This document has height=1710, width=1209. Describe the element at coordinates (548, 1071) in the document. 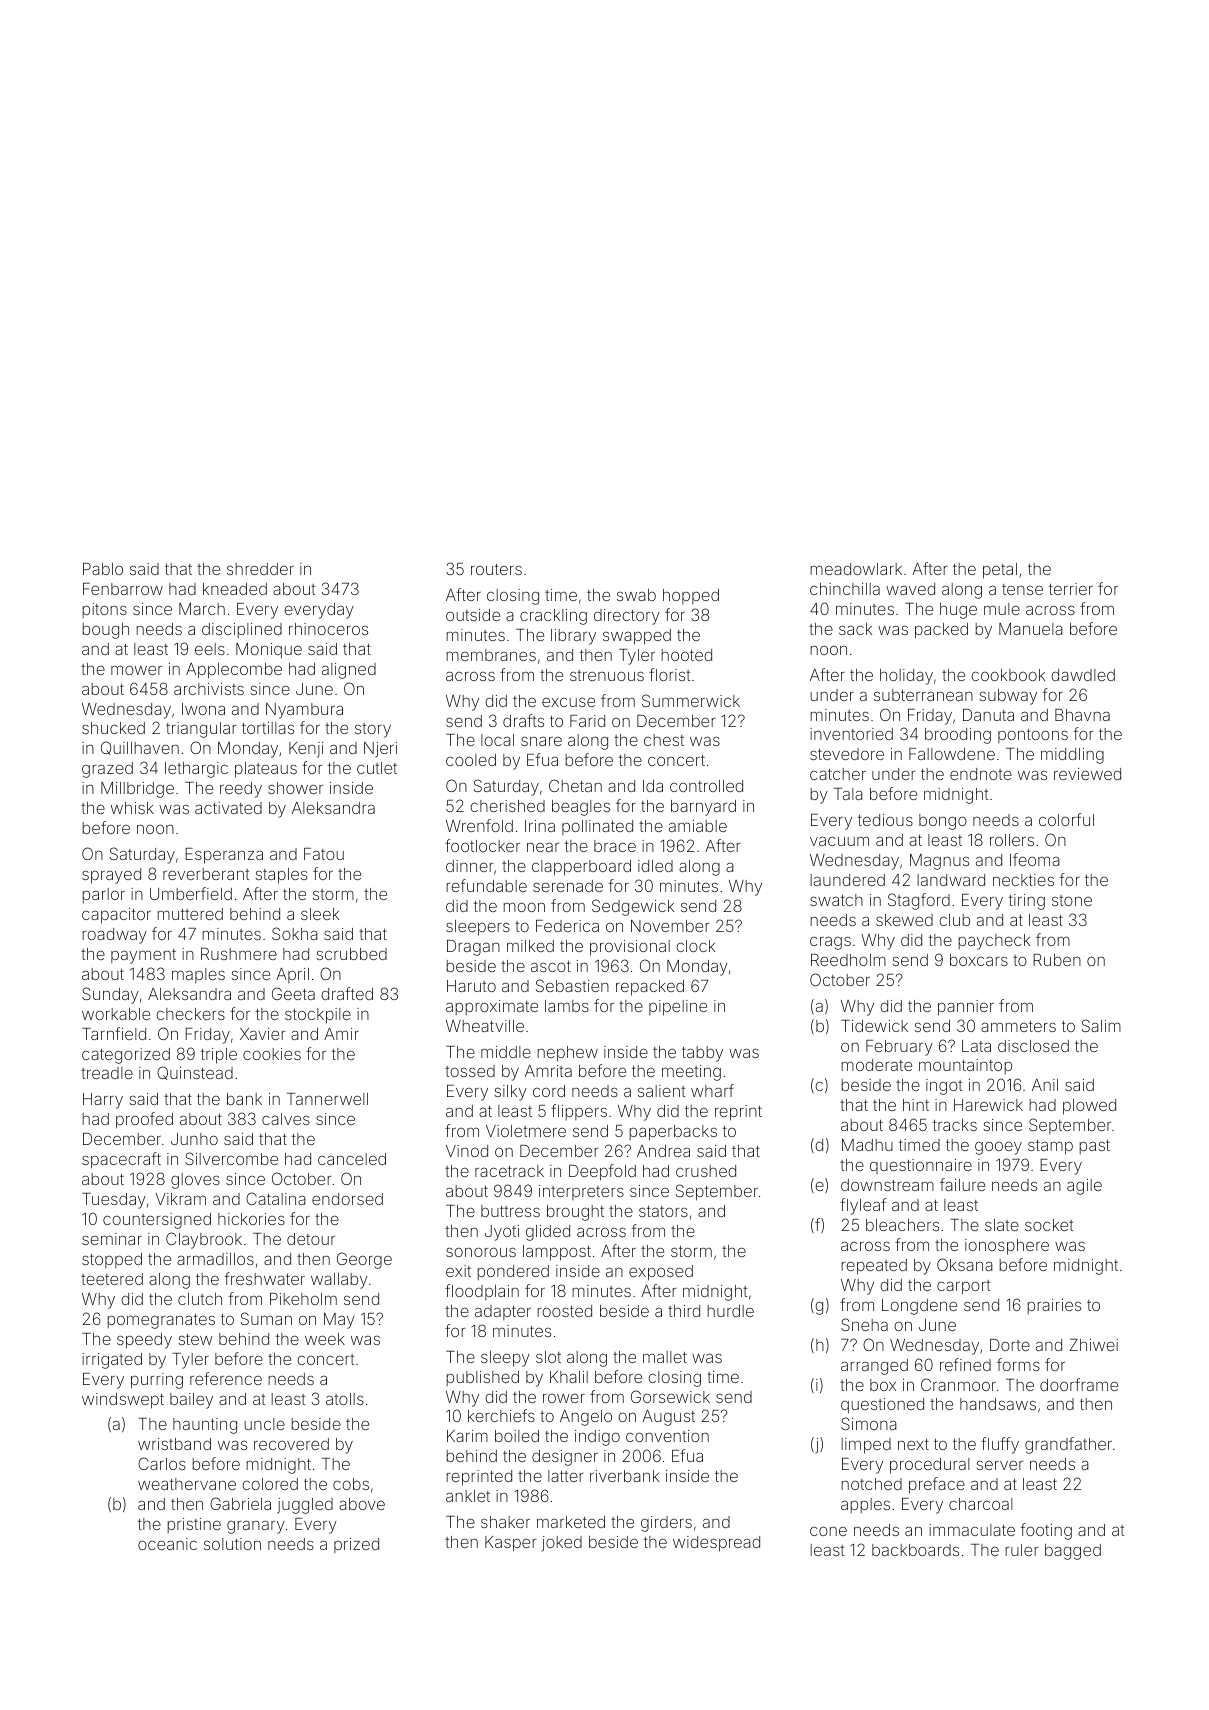

I see `Amrita` at that location.
